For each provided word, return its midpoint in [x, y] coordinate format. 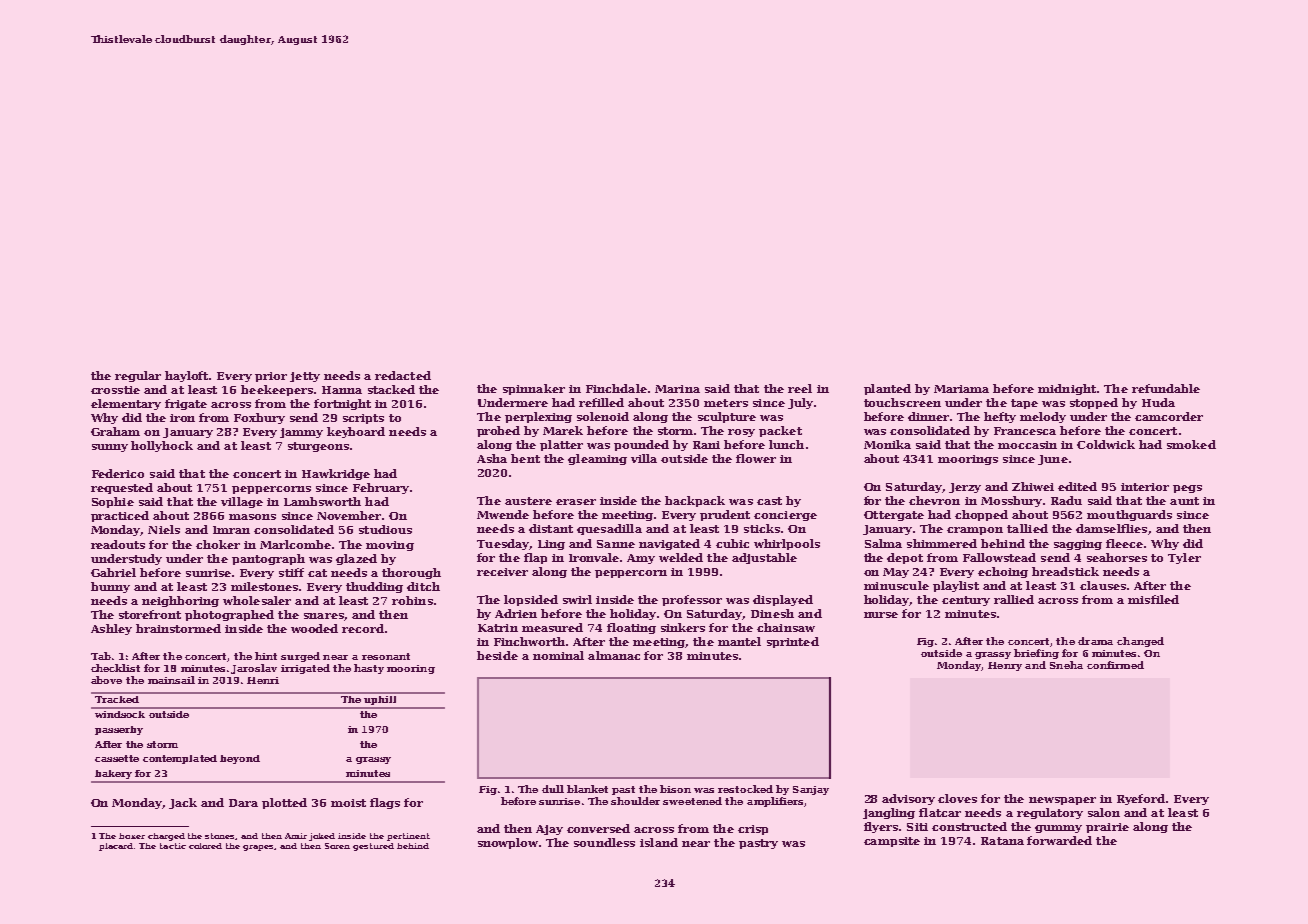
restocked [745, 789]
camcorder [1169, 416]
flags [385, 803]
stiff [291, 572]
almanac [614, 655]
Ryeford [1141, 799]
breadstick [1065, 571]
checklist [115, 668]
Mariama [961, 389]
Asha [492, 458]
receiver [502, 572]
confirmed [1115, 665]
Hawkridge [336, 474]
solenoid [603, 416]
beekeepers [277, 390]
